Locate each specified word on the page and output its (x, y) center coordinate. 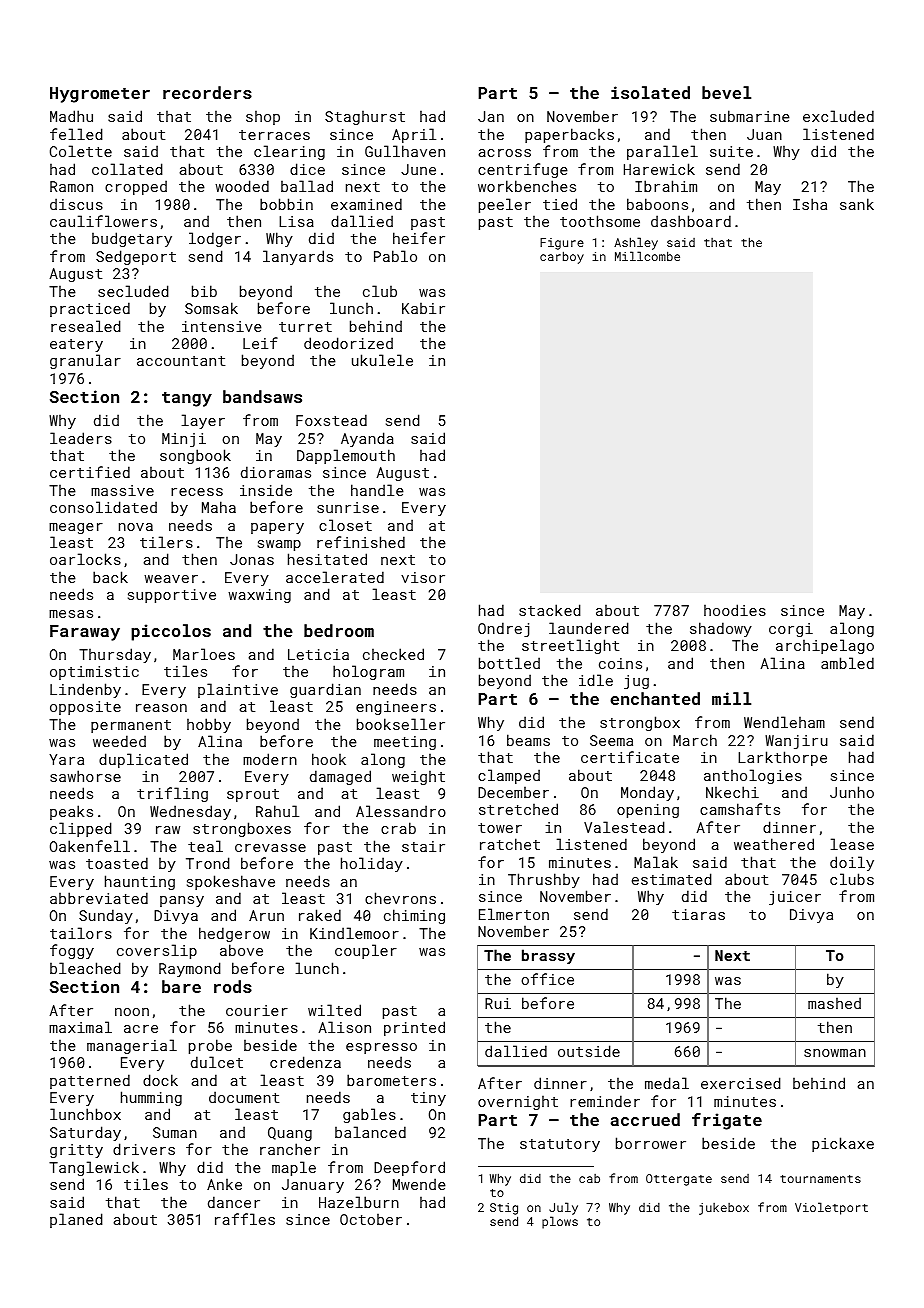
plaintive (238, 690)
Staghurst (365, 117)
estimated (672, 879)
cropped (136, 187)
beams (528, 740)
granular (85, 361)
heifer (419, 238)
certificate (630, 757)
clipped (81, 829)
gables (369, 1115)
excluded (838, 116)
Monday (647, 793)
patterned (90, 1081)
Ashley (636, 243)
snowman (835, 1053)
